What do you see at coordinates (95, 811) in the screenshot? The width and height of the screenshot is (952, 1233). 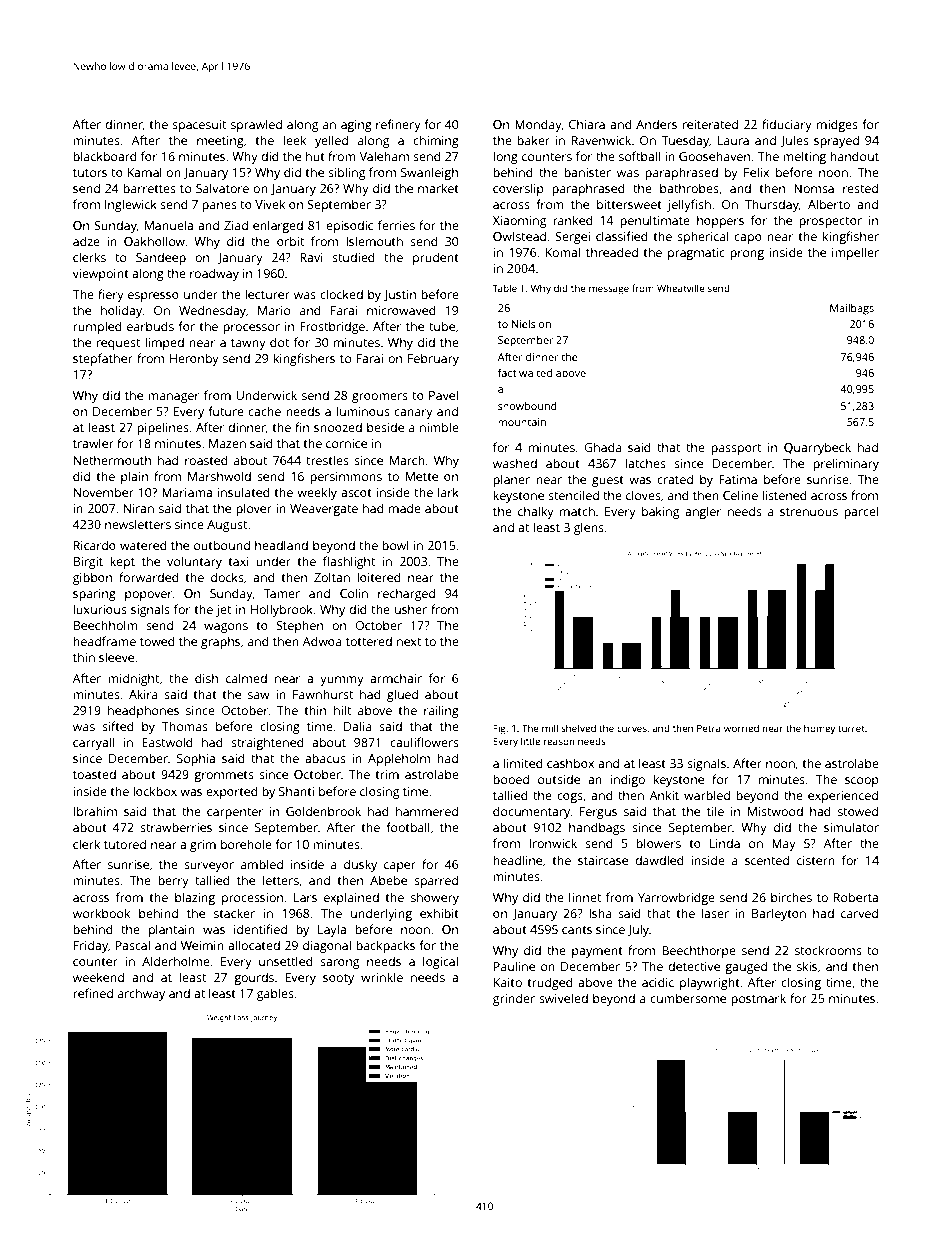 I see `Ibrahim` at bounding box center [95, 811].
